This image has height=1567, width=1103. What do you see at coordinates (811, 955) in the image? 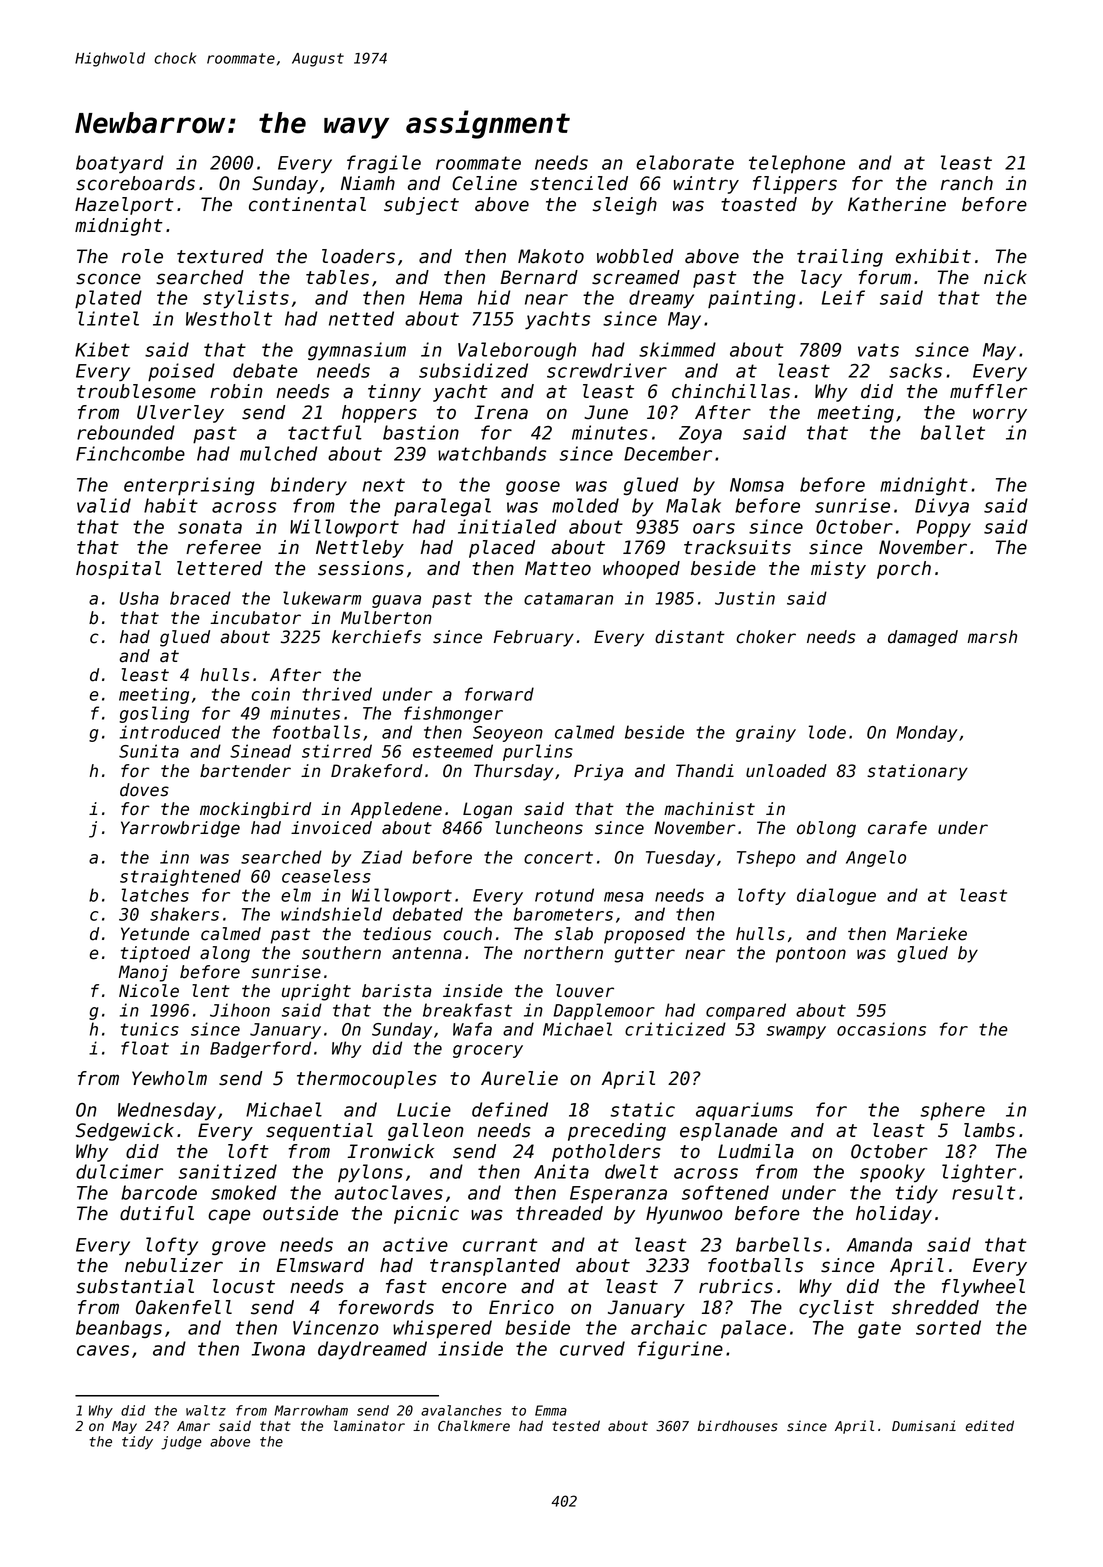
I see `pontoon` at bounding box center [811, 955].
